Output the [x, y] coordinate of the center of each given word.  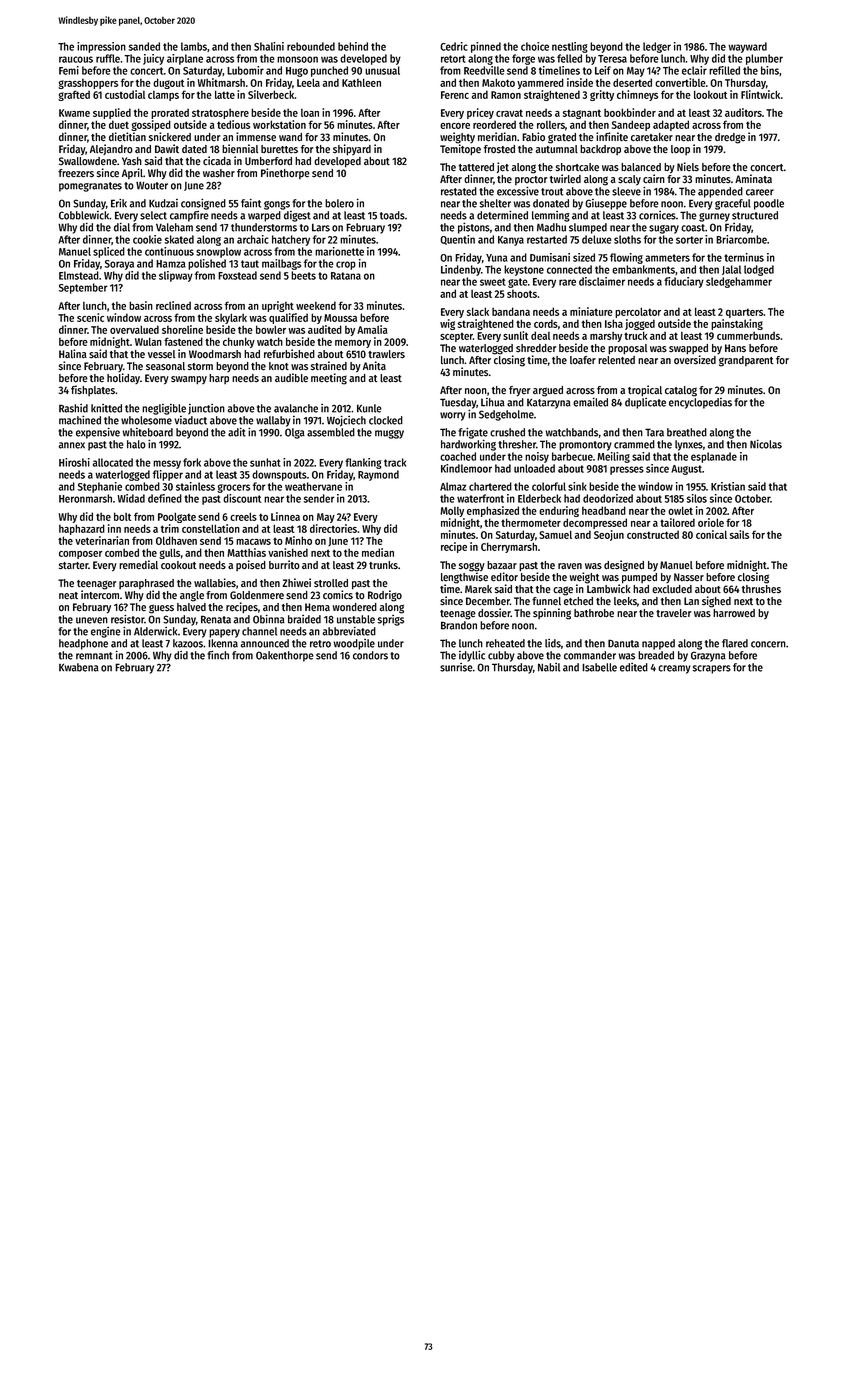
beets [303, 275]
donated [551, 203]
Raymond [378, 475]
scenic [90, 317]
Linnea [285, 516]
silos [697, 498]
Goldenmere [257, 595]
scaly [629, 180]
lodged [759, 270]
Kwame [74, 113]
